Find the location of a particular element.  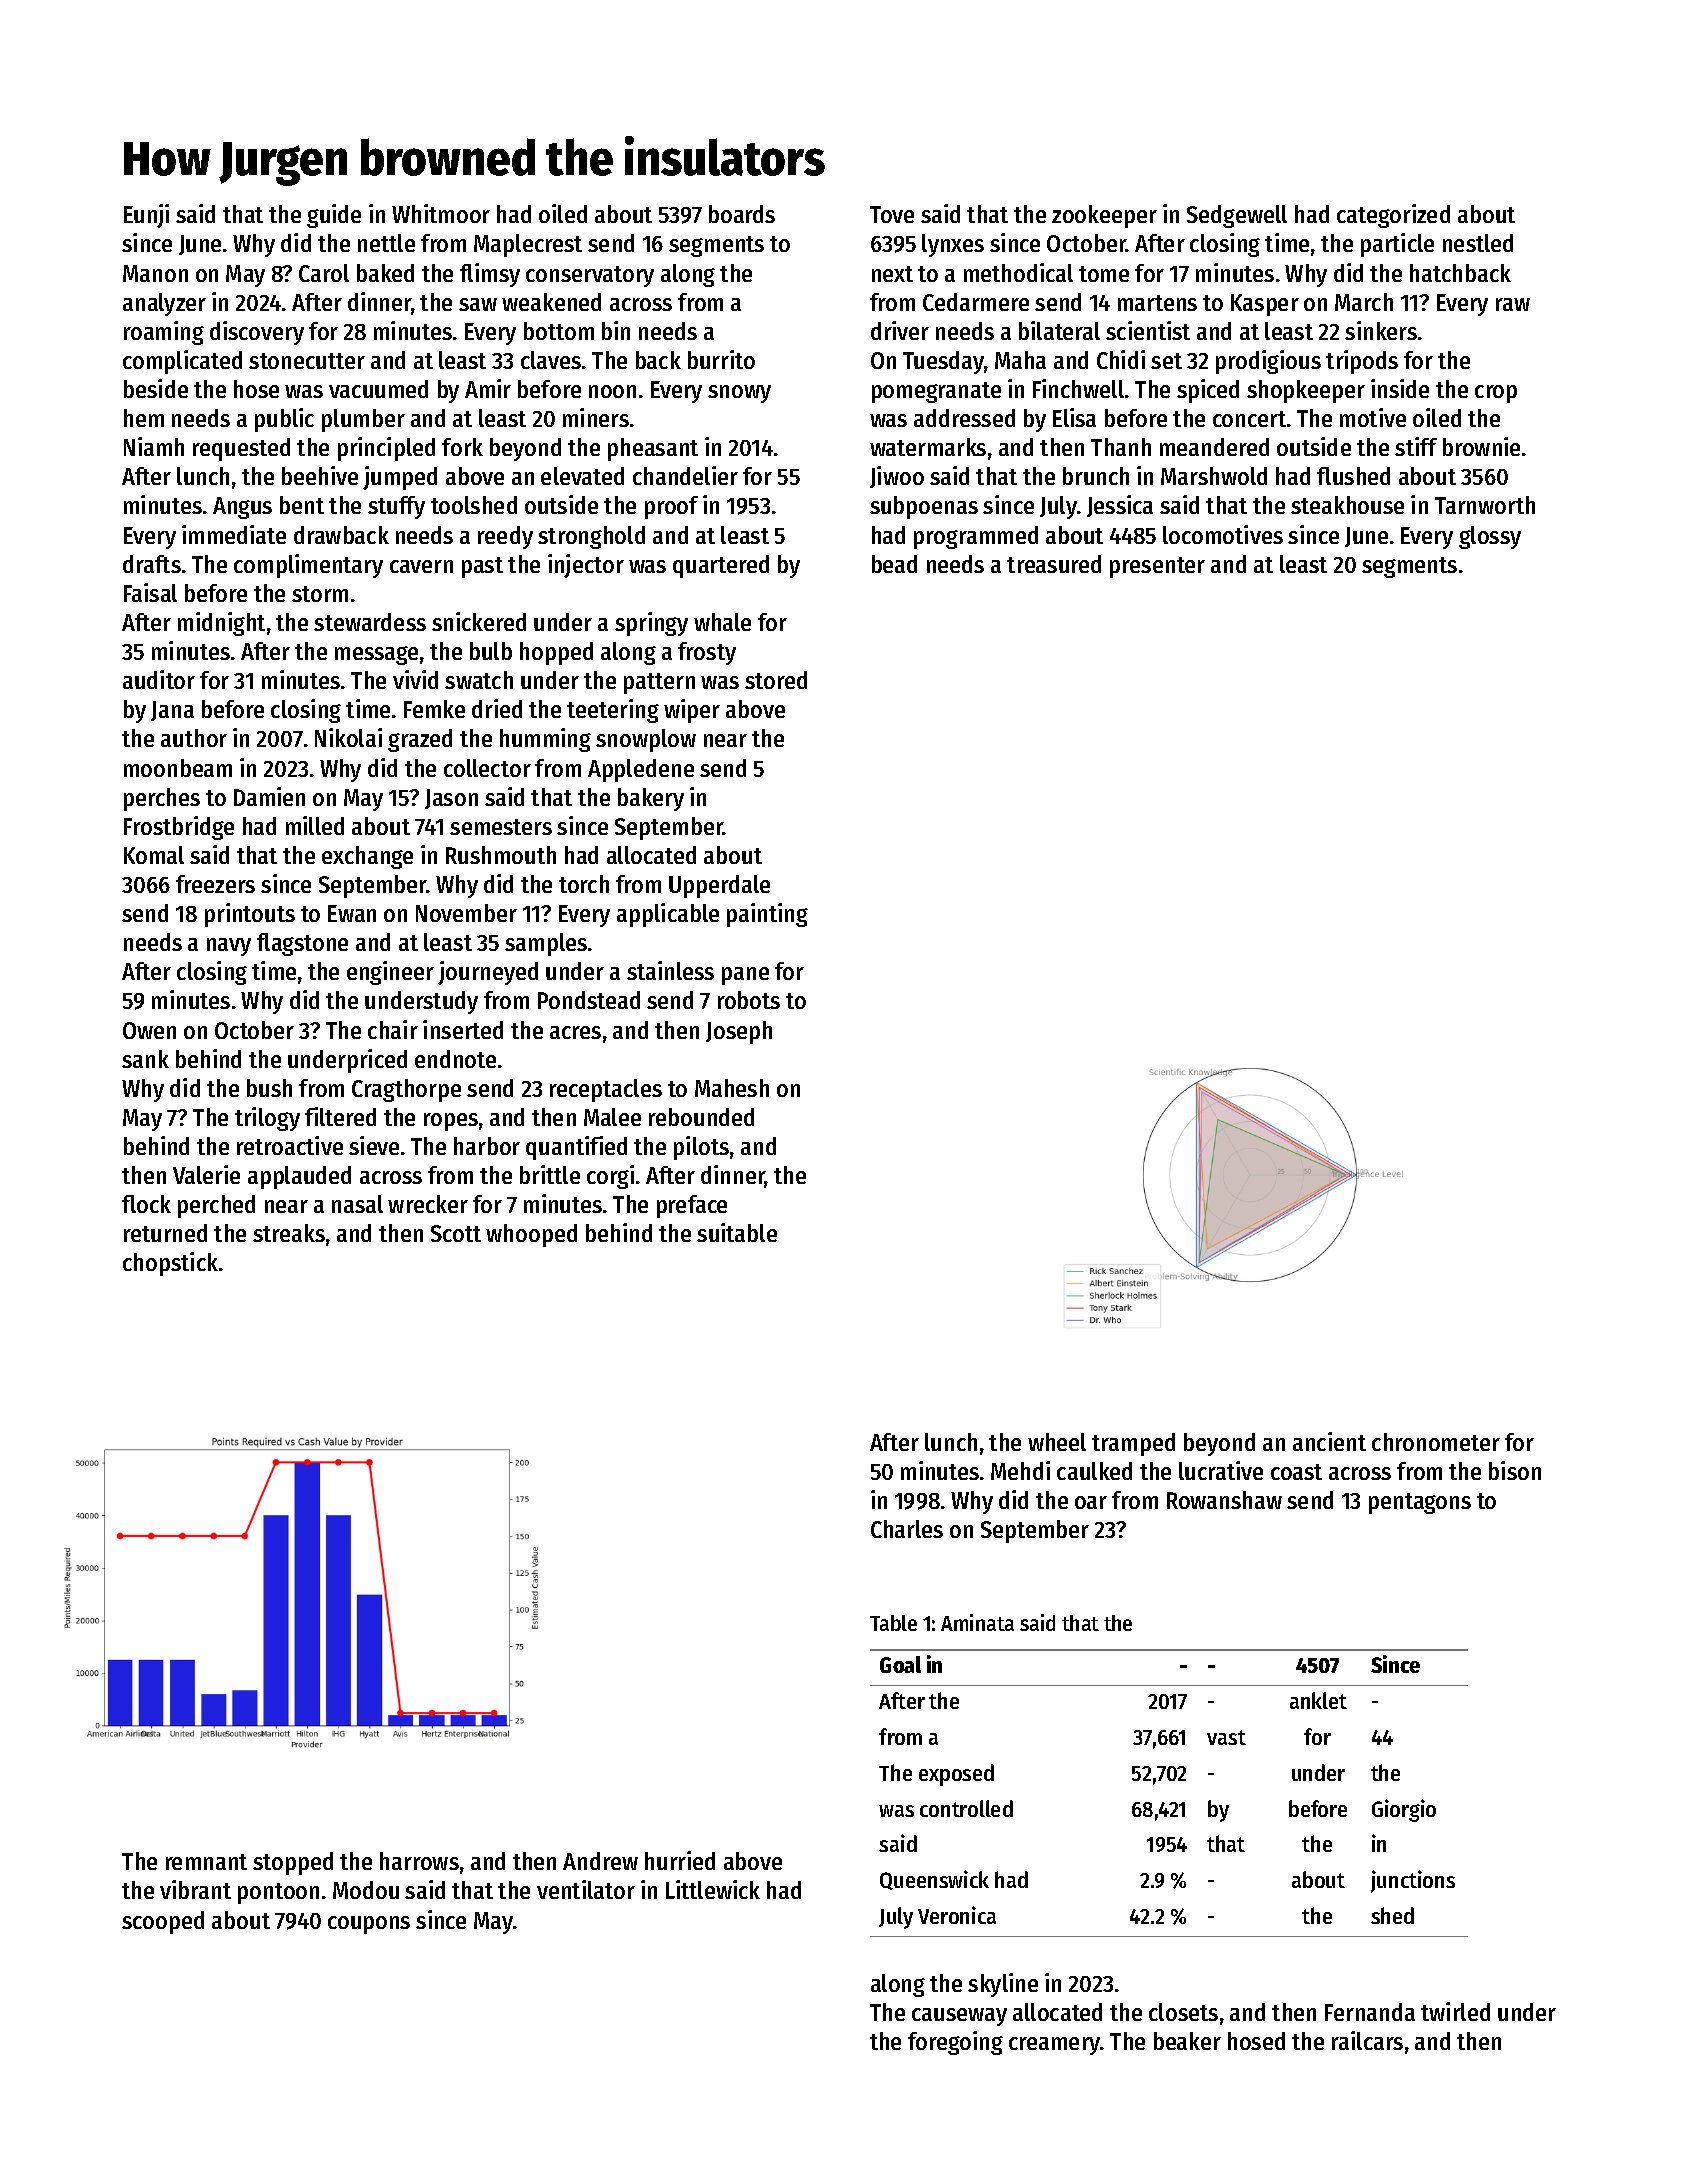

filtered is located at coordinates (340, 1116).
